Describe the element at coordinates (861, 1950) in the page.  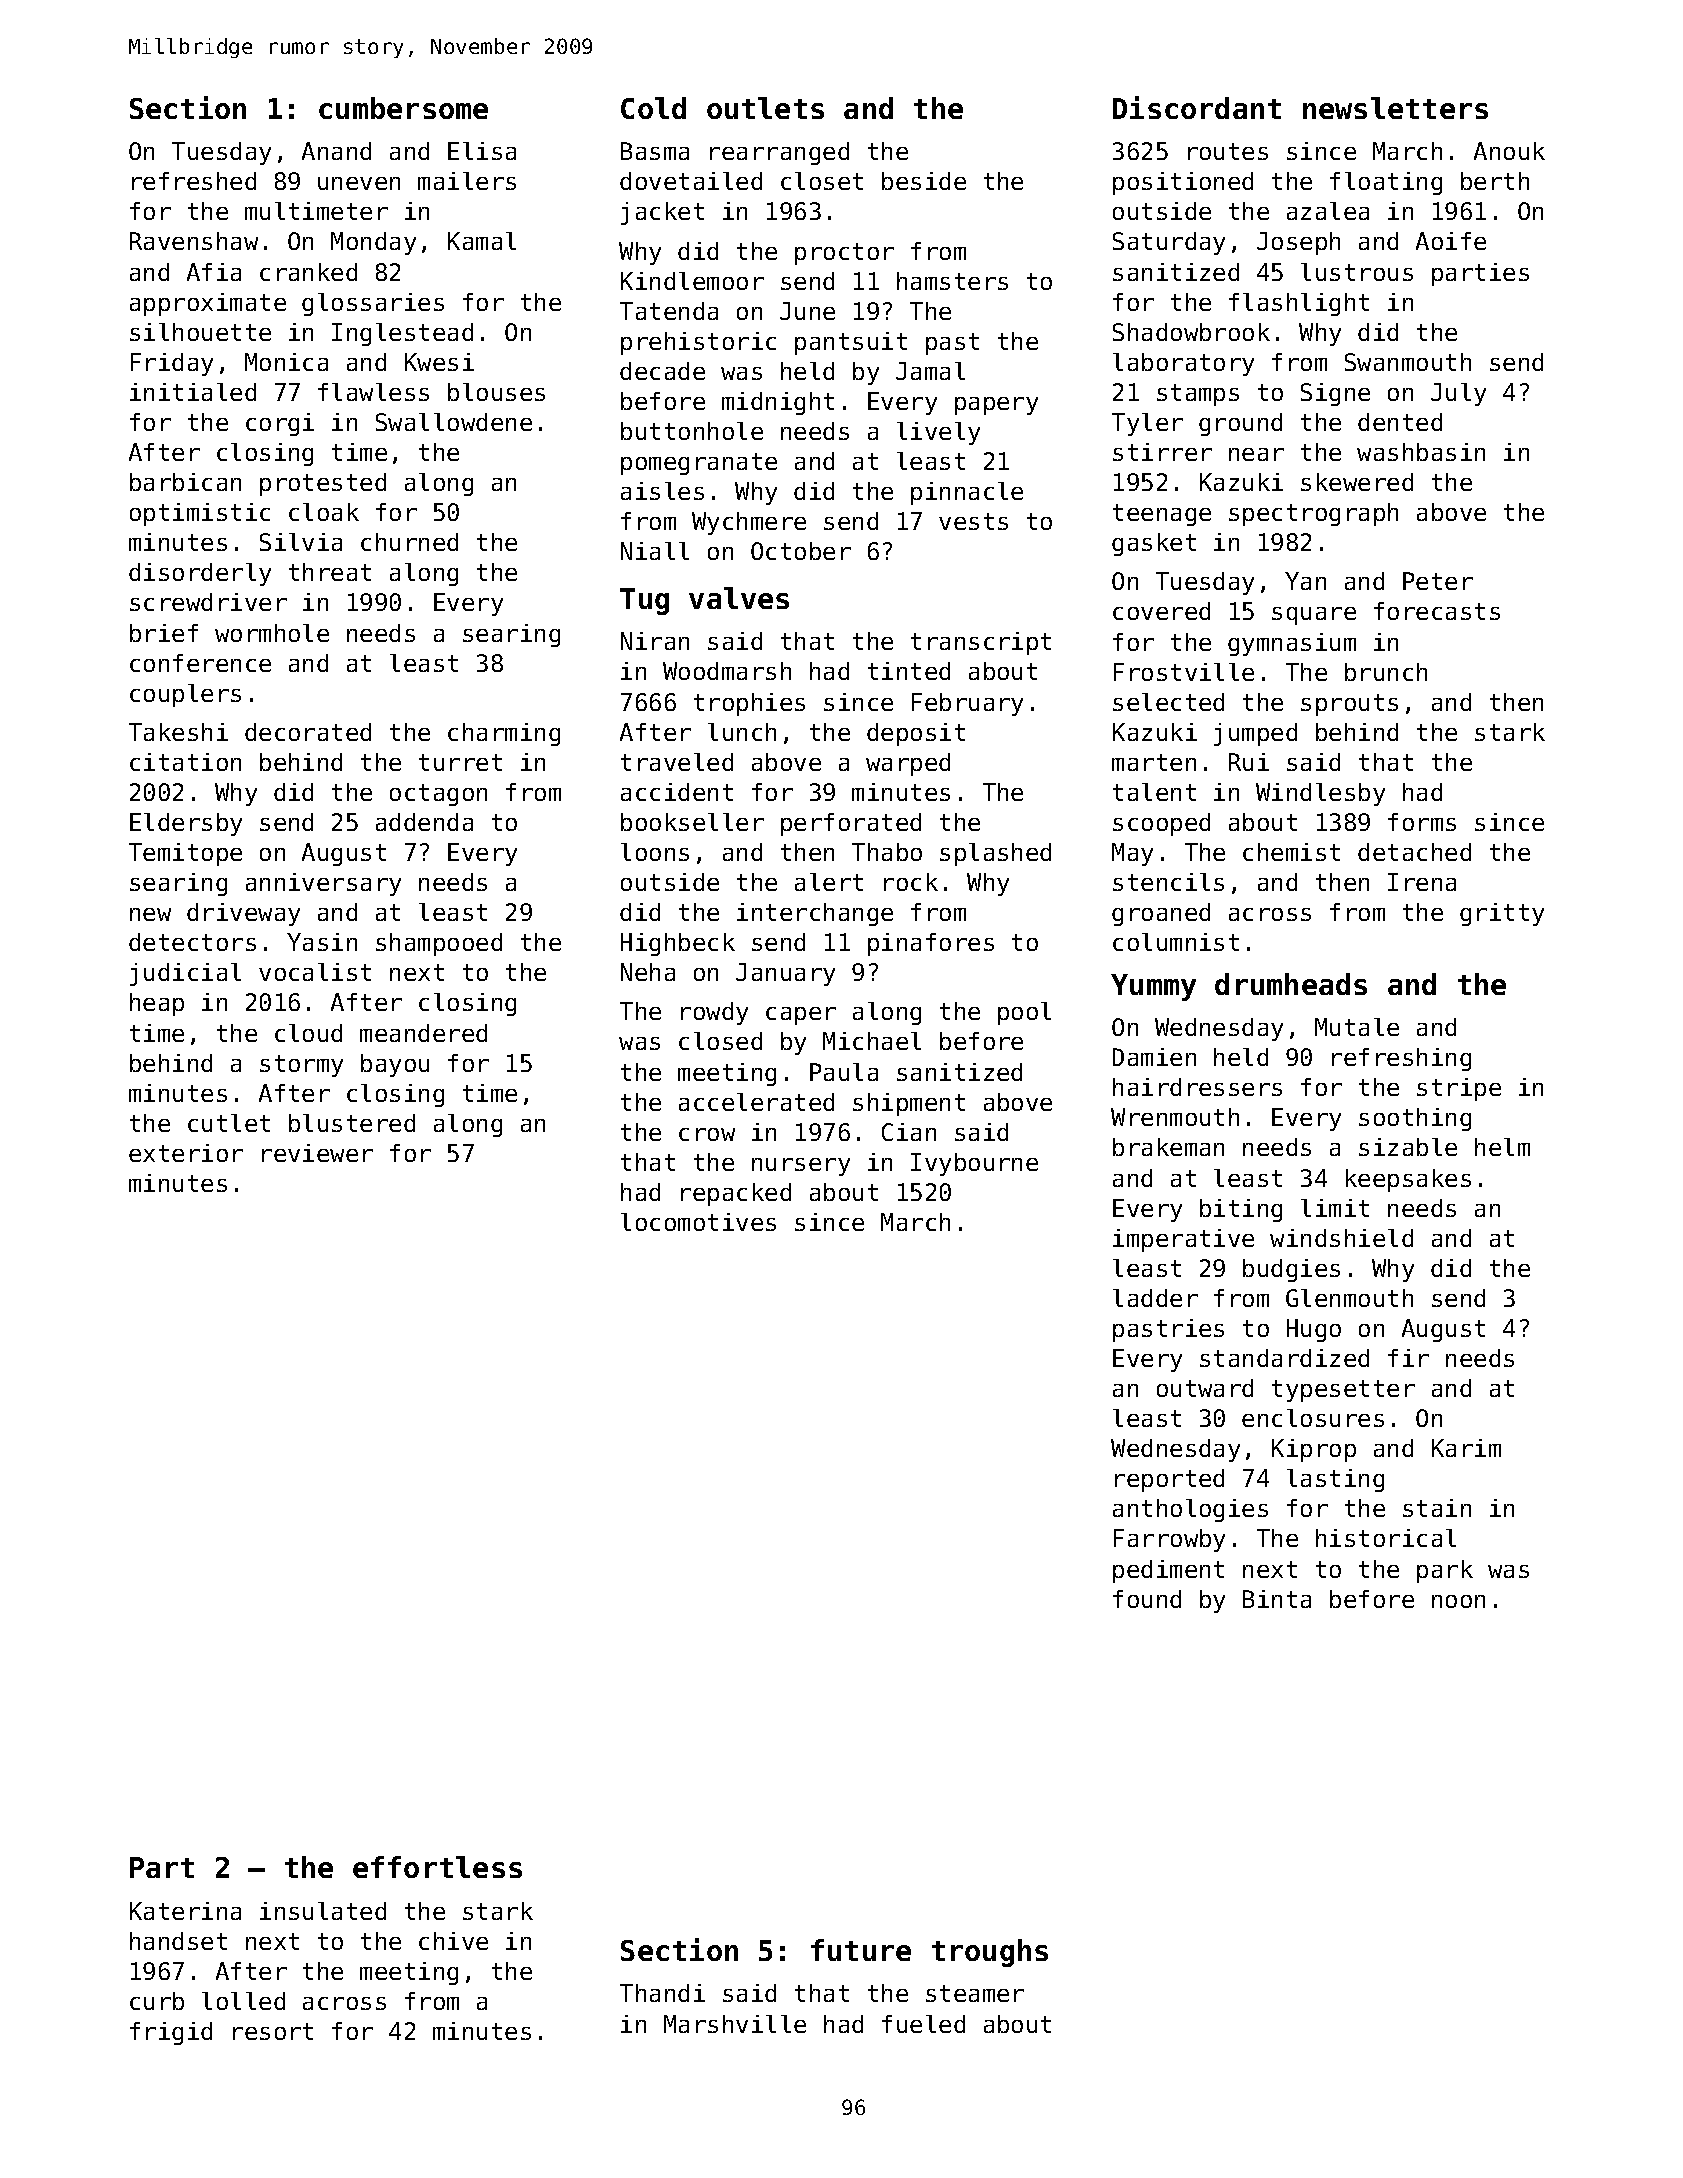
I see `future` at that location.
